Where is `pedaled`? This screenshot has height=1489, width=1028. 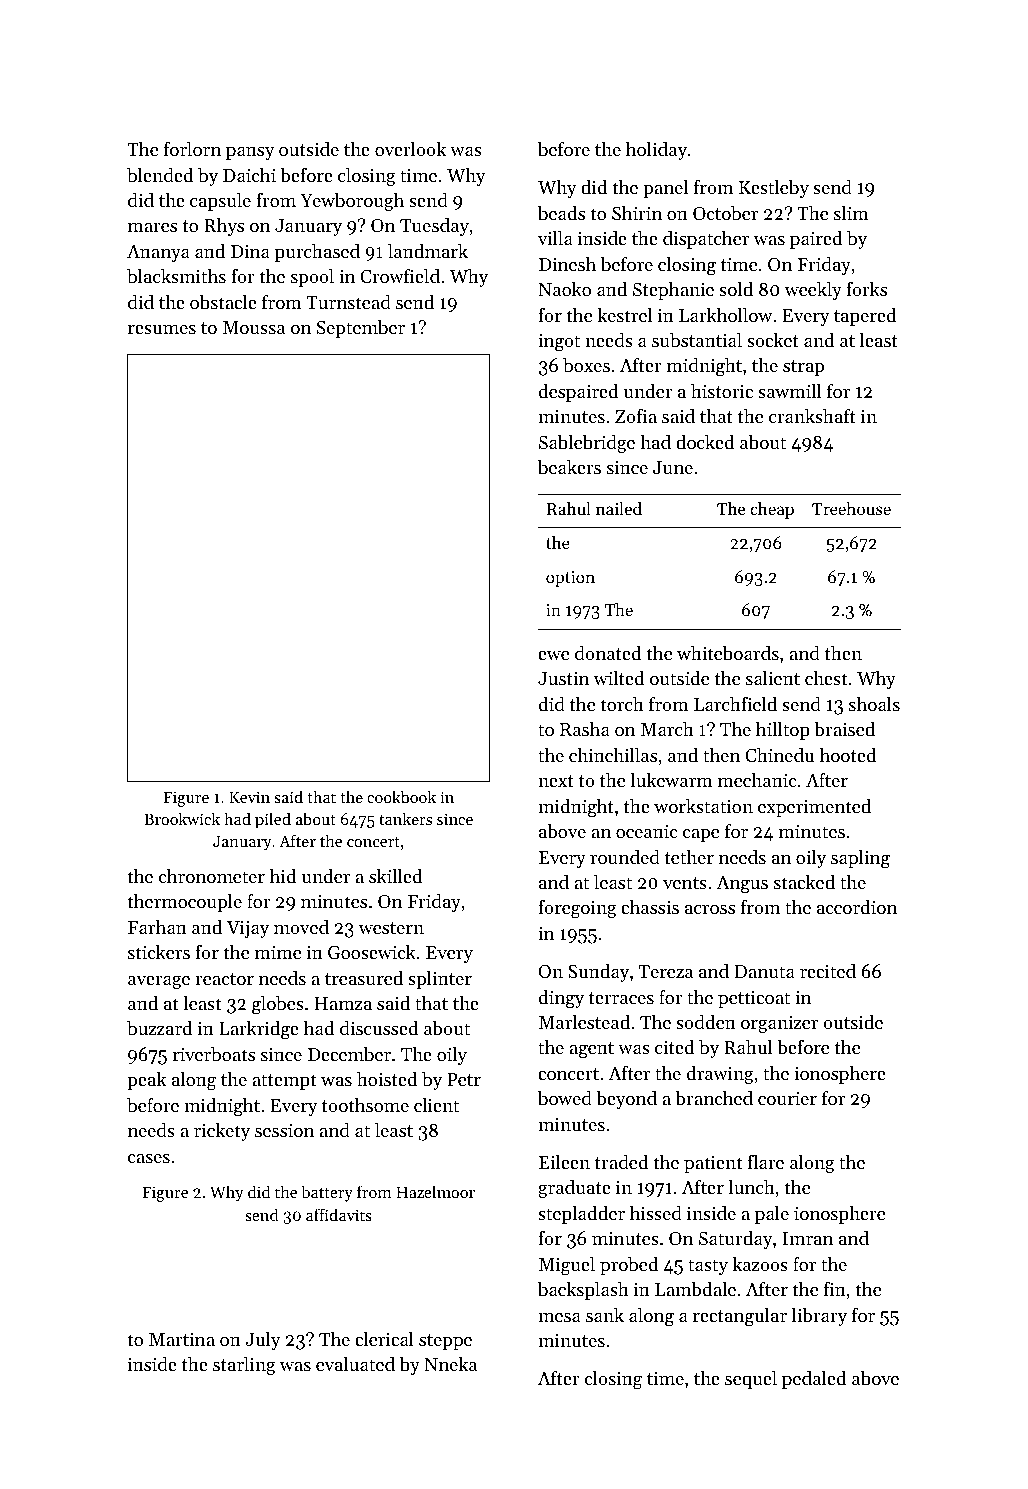
pedaled is located at coordinates (814, 1380).
